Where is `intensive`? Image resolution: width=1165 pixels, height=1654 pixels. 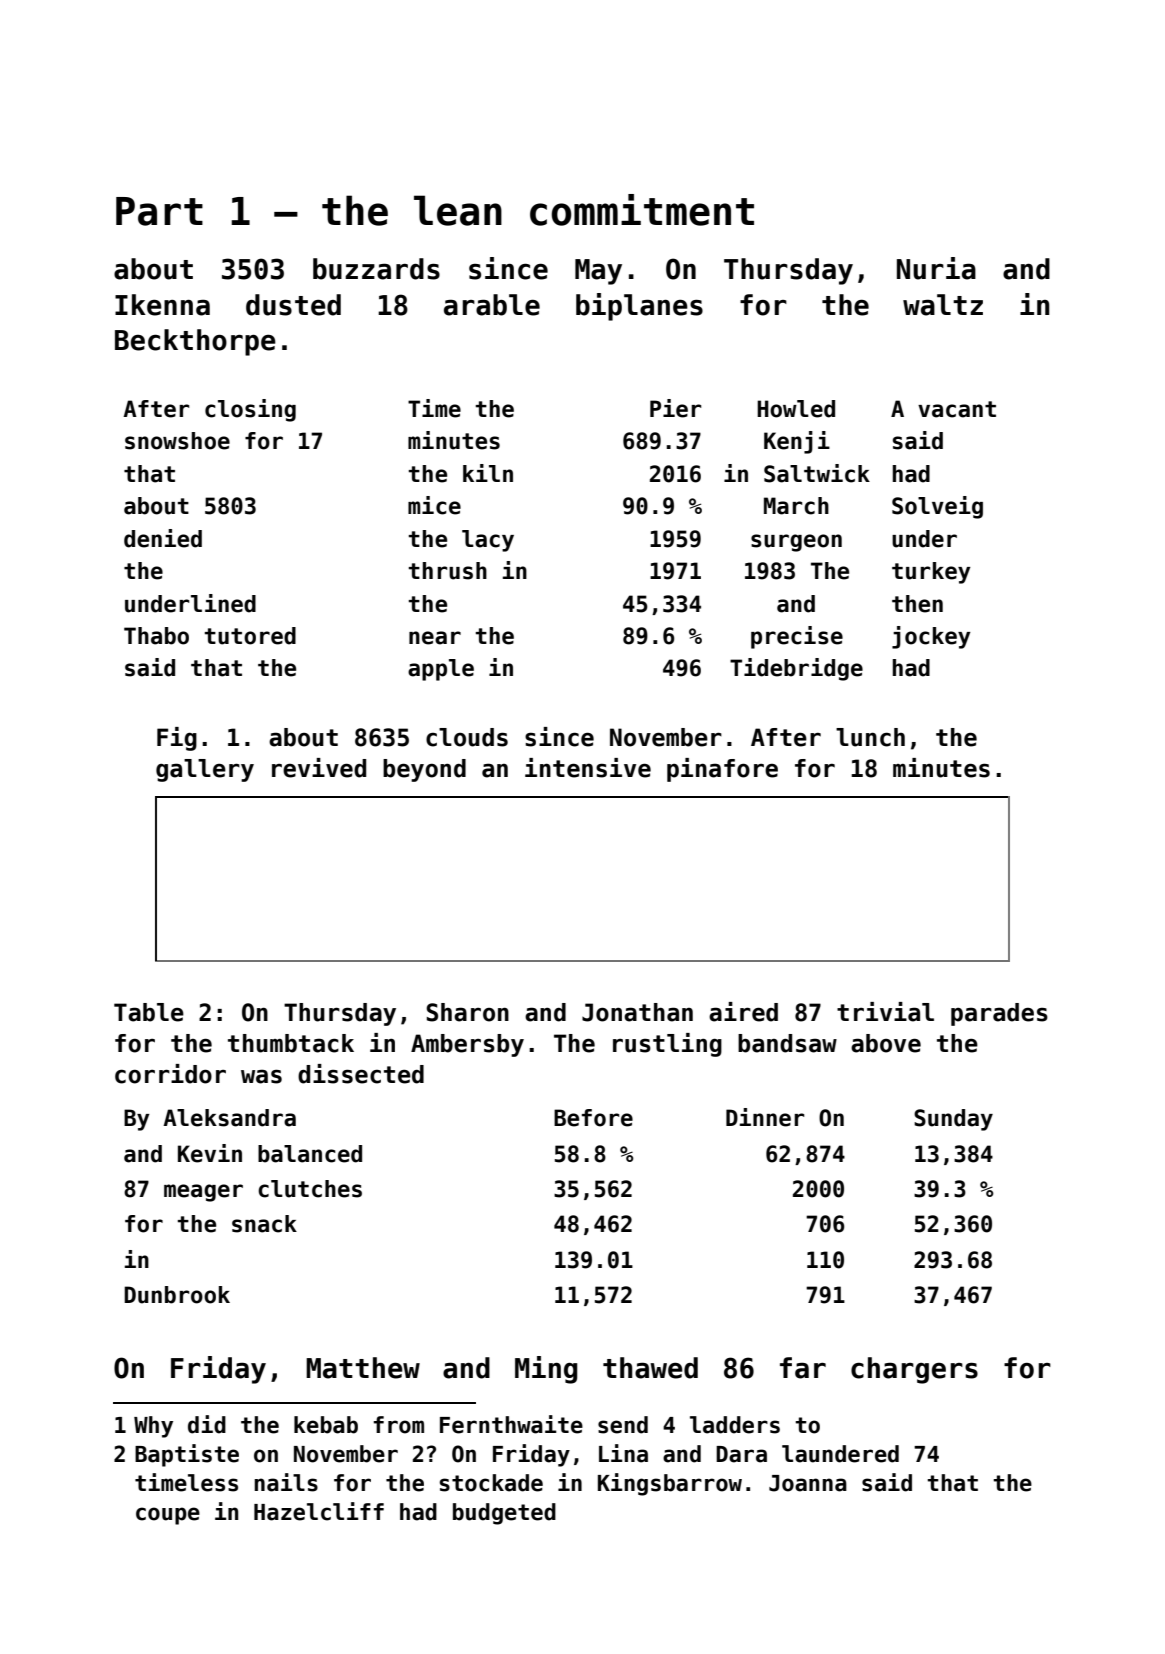 intensive is located at coordinates (588, 768).
